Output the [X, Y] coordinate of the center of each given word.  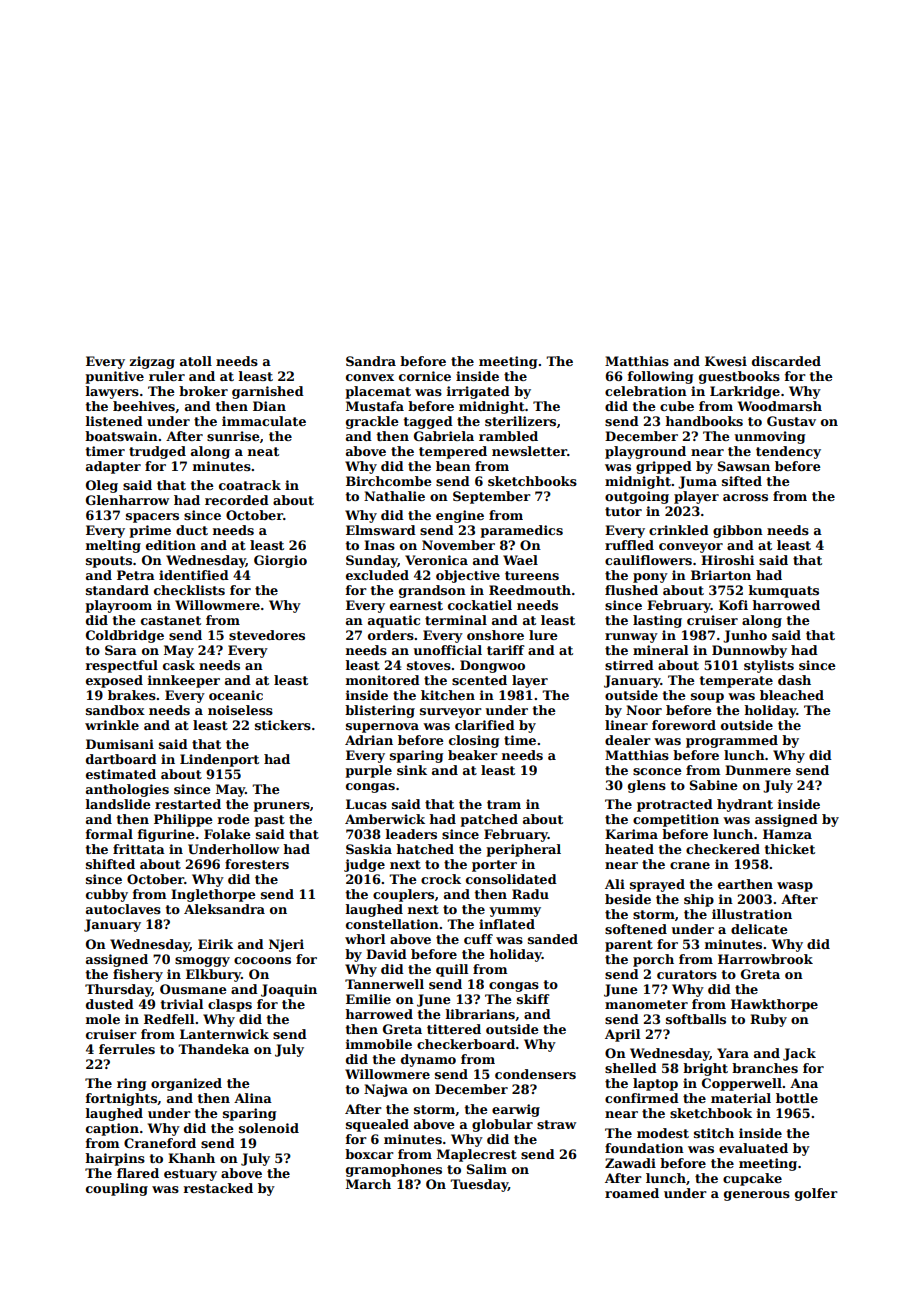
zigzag [152, 362]
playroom [118, 606]
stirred [629, 665]
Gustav [791, 421]
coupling [117, 1189]
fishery [138, 975]
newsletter [529, 451]
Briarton [721, 575]
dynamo [428, 1060]
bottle [797, 1098]
